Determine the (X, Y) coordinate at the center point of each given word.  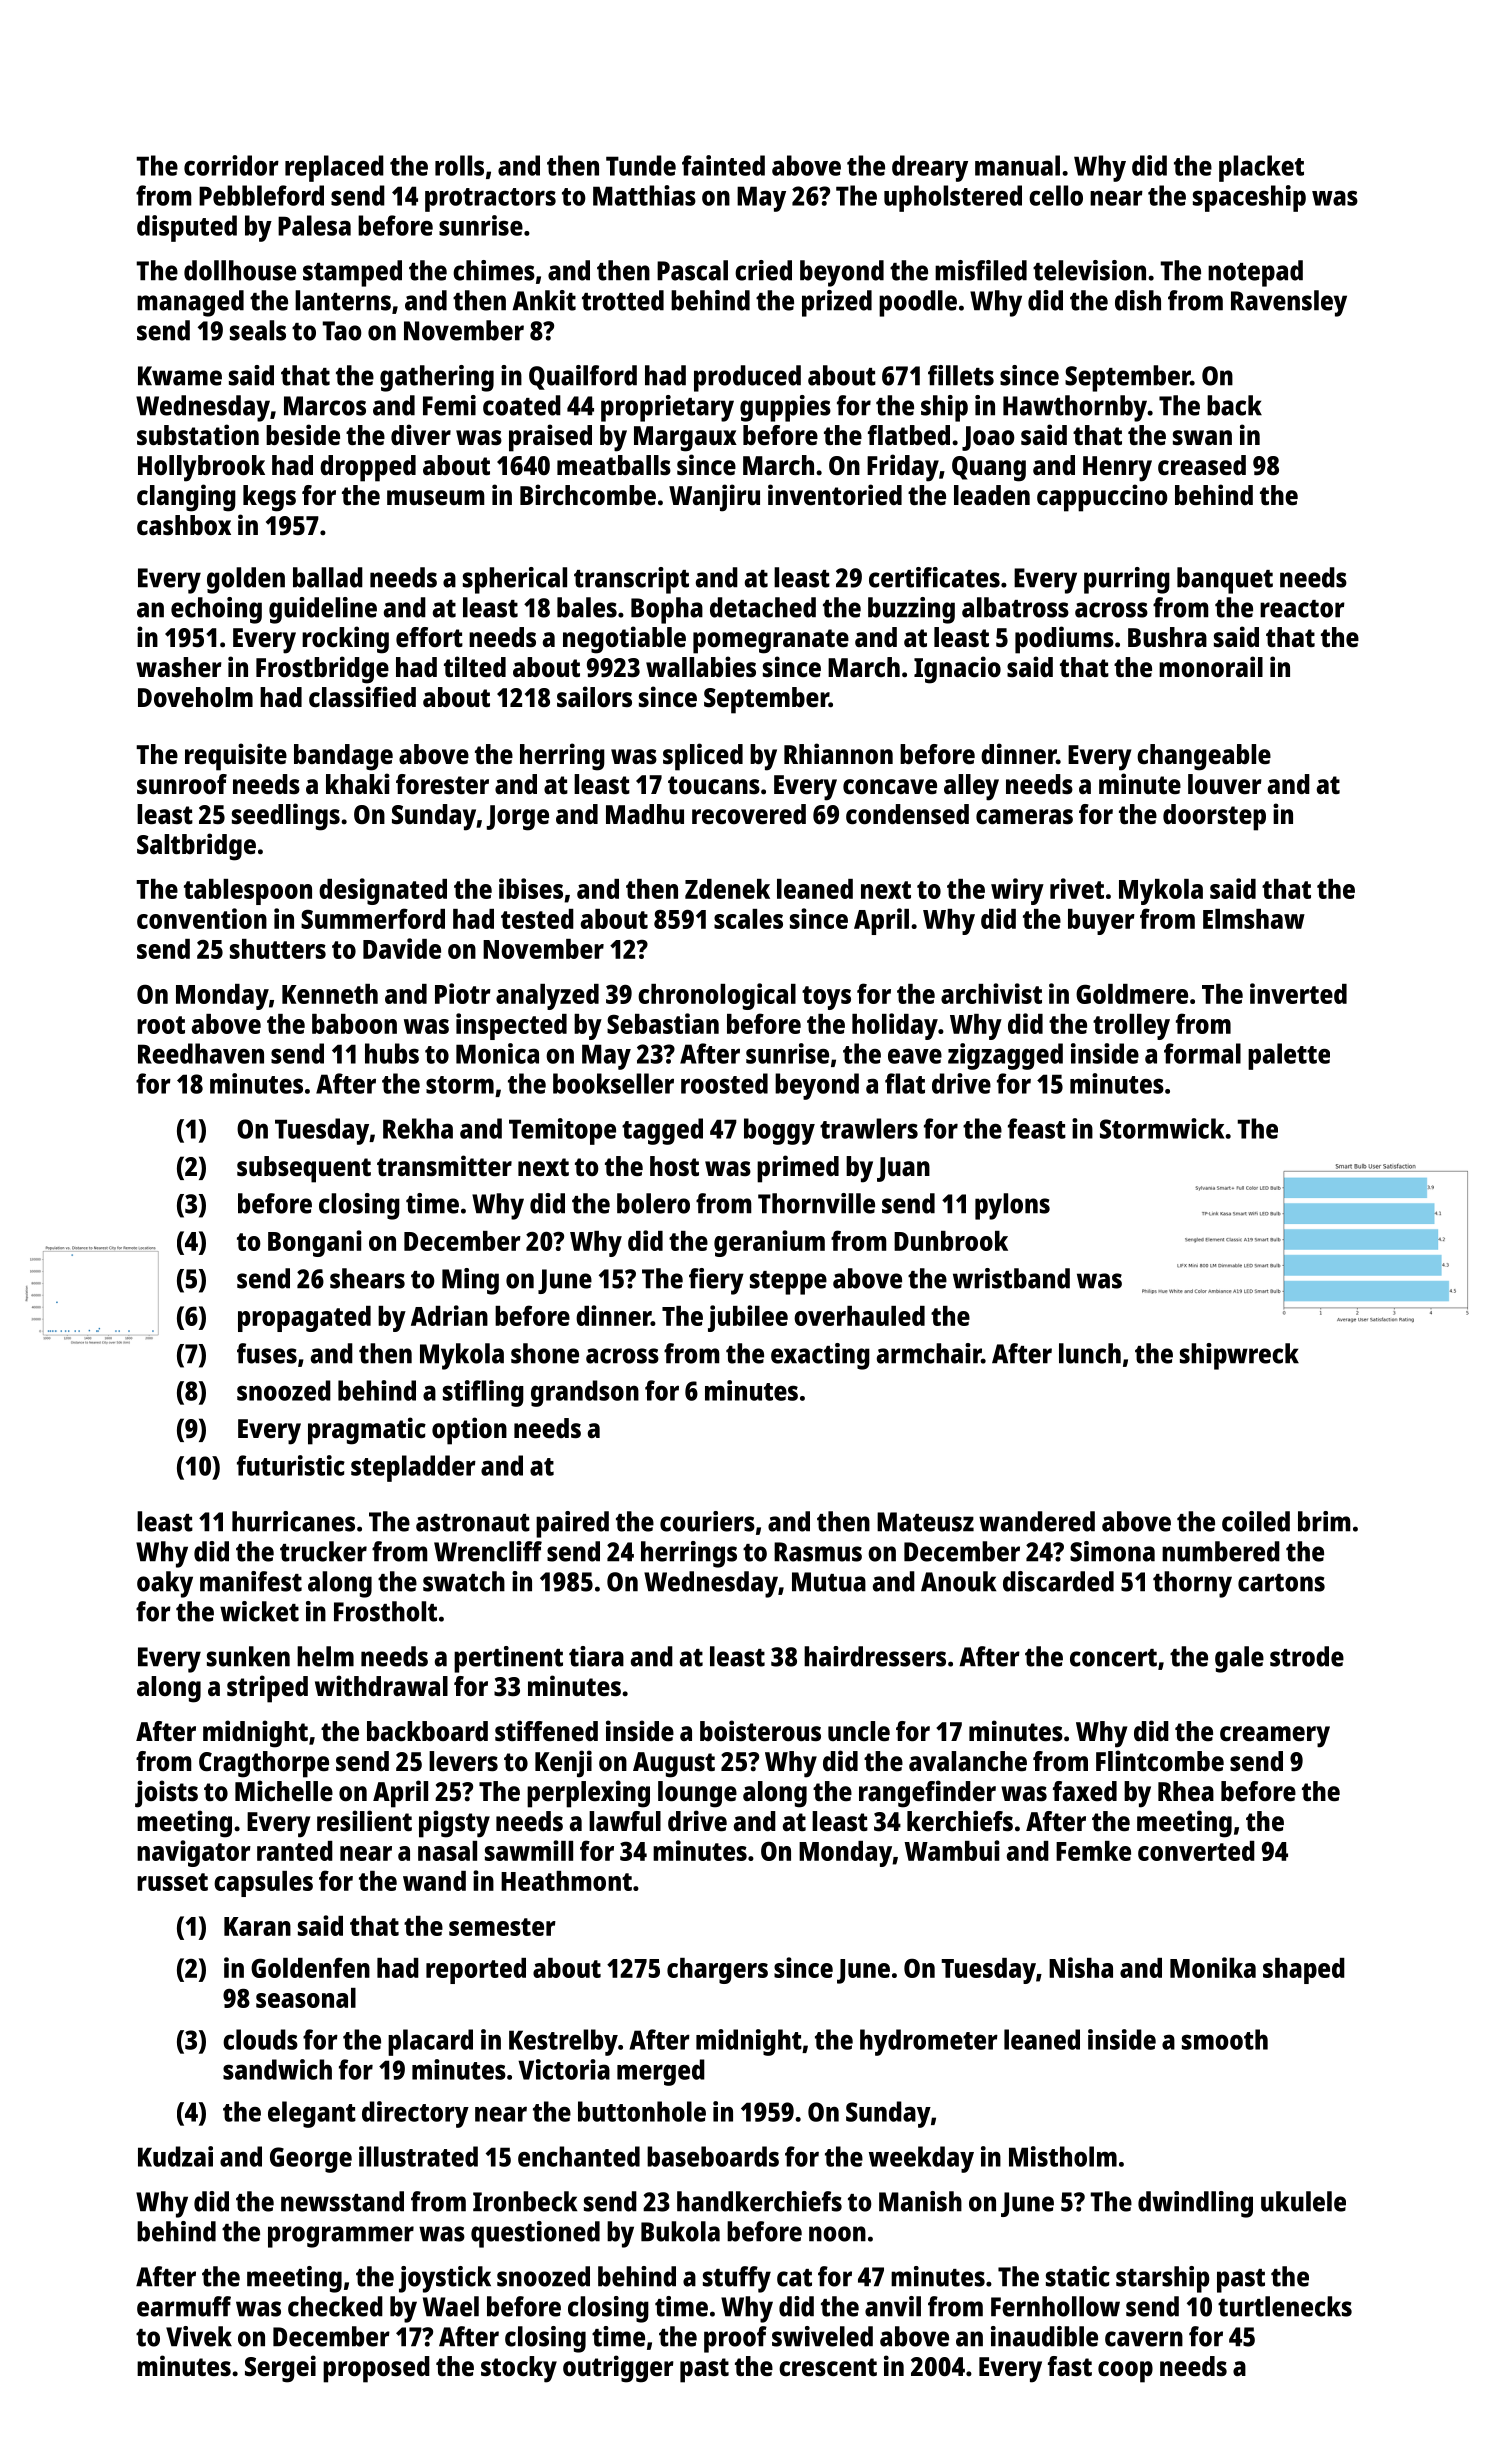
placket (1261, 168)
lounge (697, 1794)
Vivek (199, 2336)
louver (1225, 784)
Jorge (518, 818)
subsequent (304, 1169)
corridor (231, 165)
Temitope (562, 1131)
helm (325, 1656)
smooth (1225, 2039)
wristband (1011, 1278)
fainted (723, 165)
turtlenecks (1285, 2306)
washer (179, 667)
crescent (828, 2367)
